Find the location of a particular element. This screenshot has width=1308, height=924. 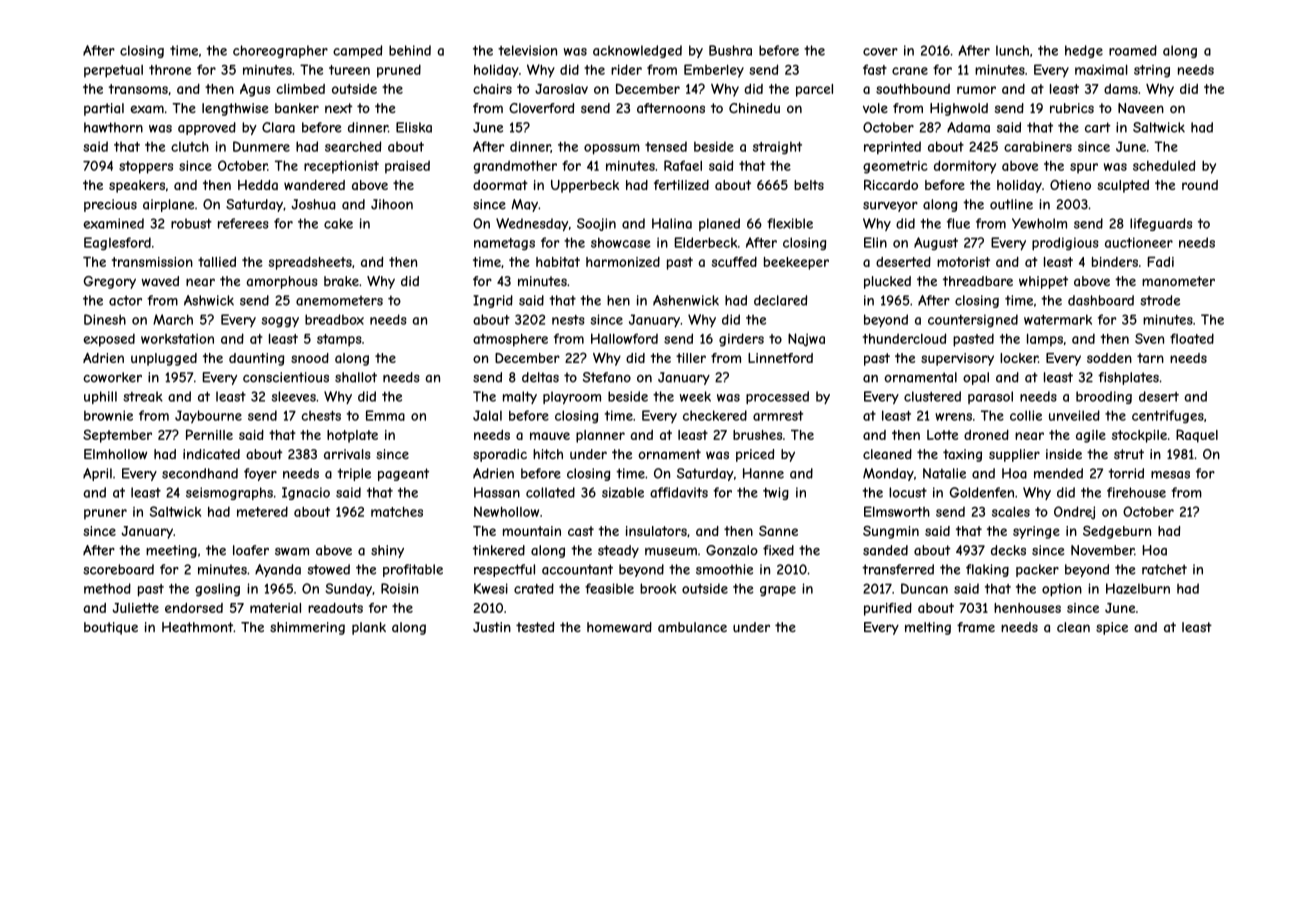

spice is located at coordinates (1112, 628).
